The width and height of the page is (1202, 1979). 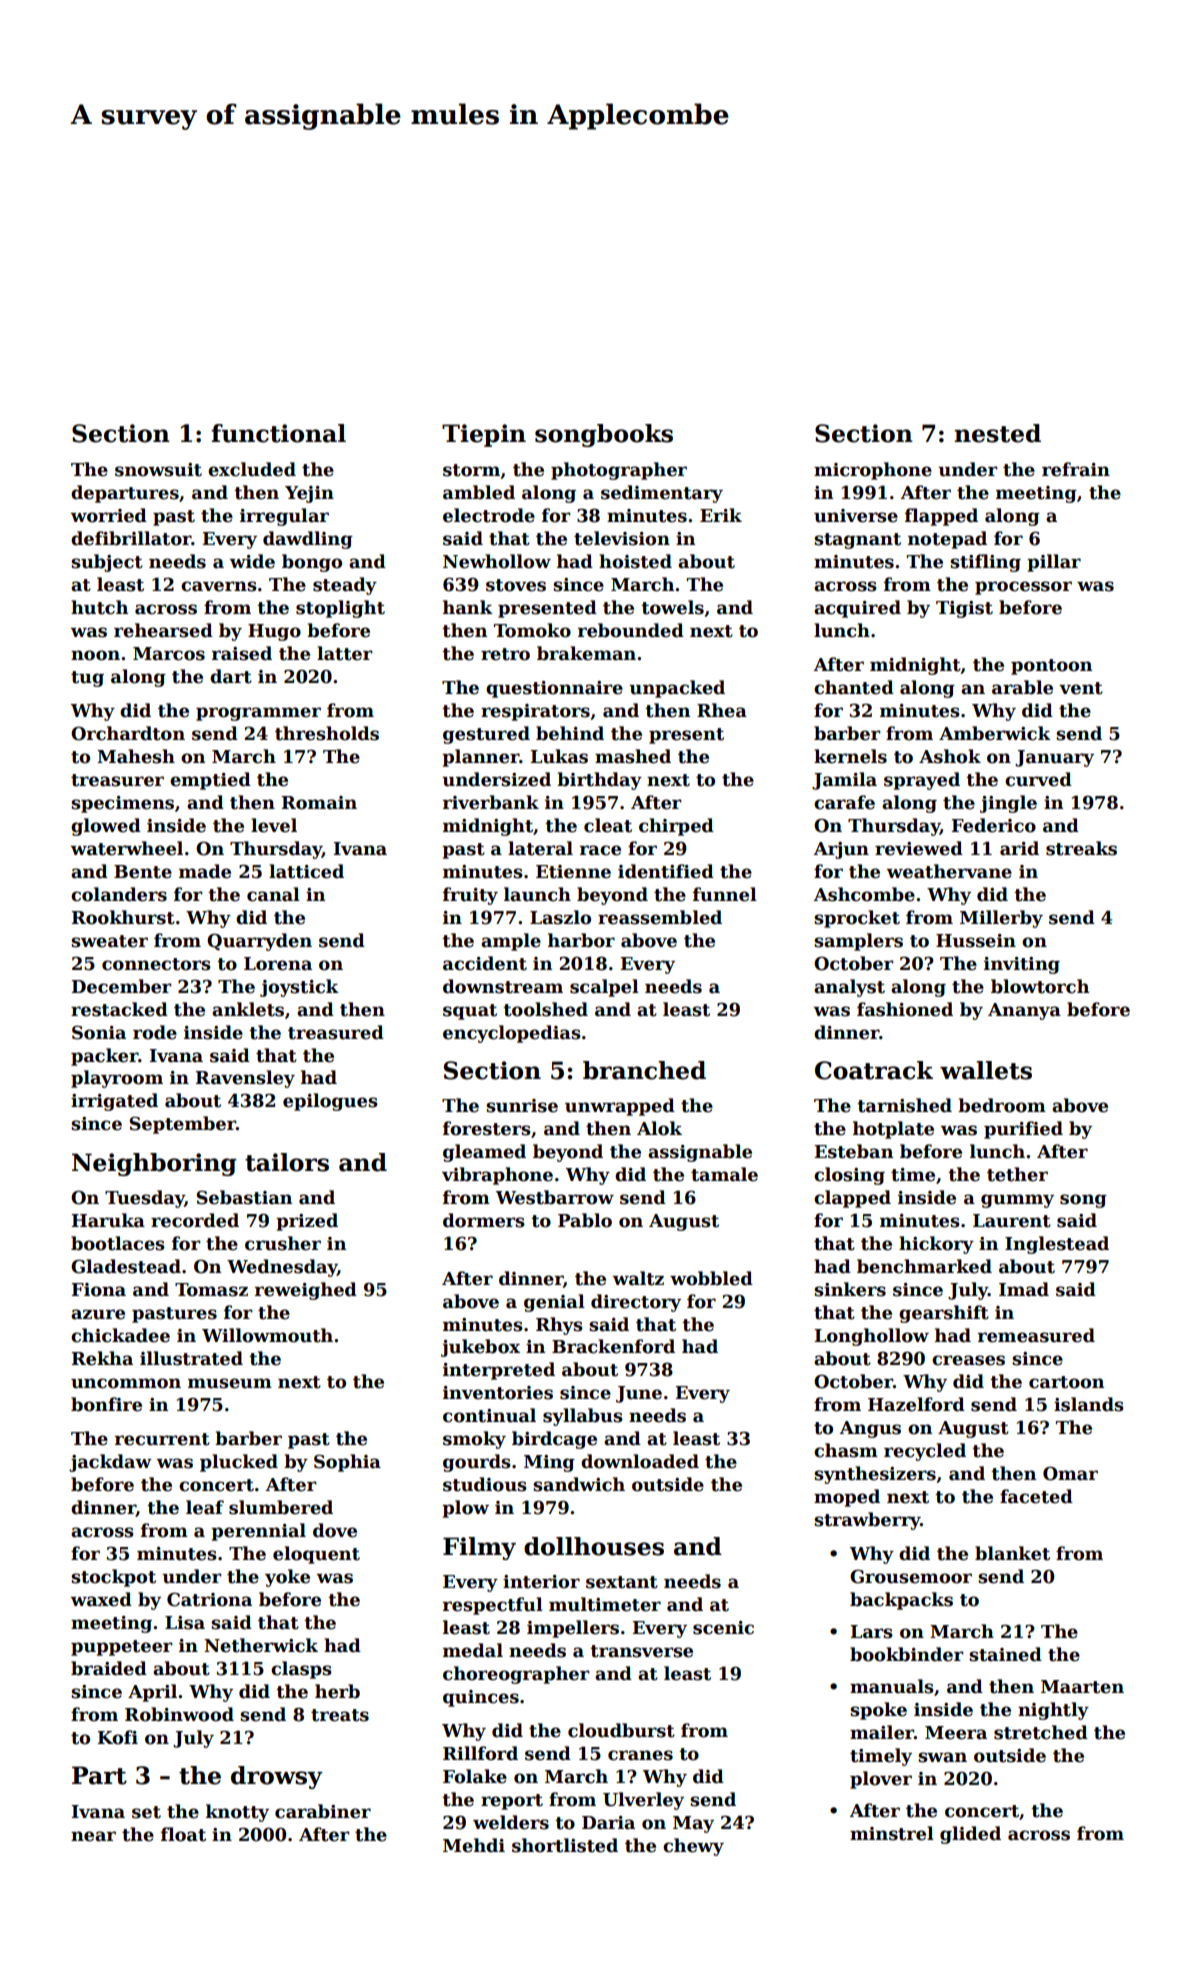 What do you see at coordinates (299, 988) in the page?
I see `joystick` at bounding box center [299, 988].
